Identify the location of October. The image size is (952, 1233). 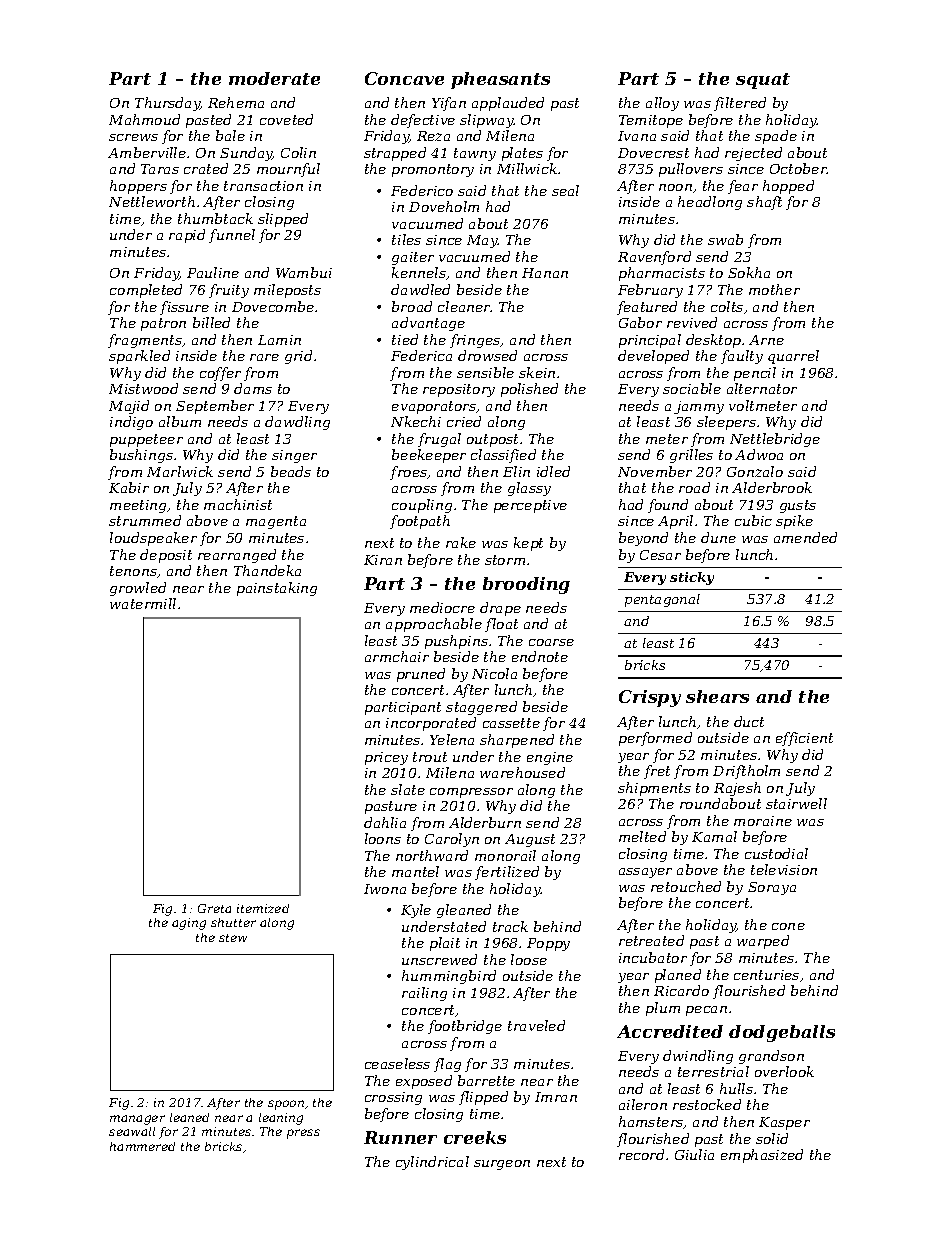
(798, 168).
